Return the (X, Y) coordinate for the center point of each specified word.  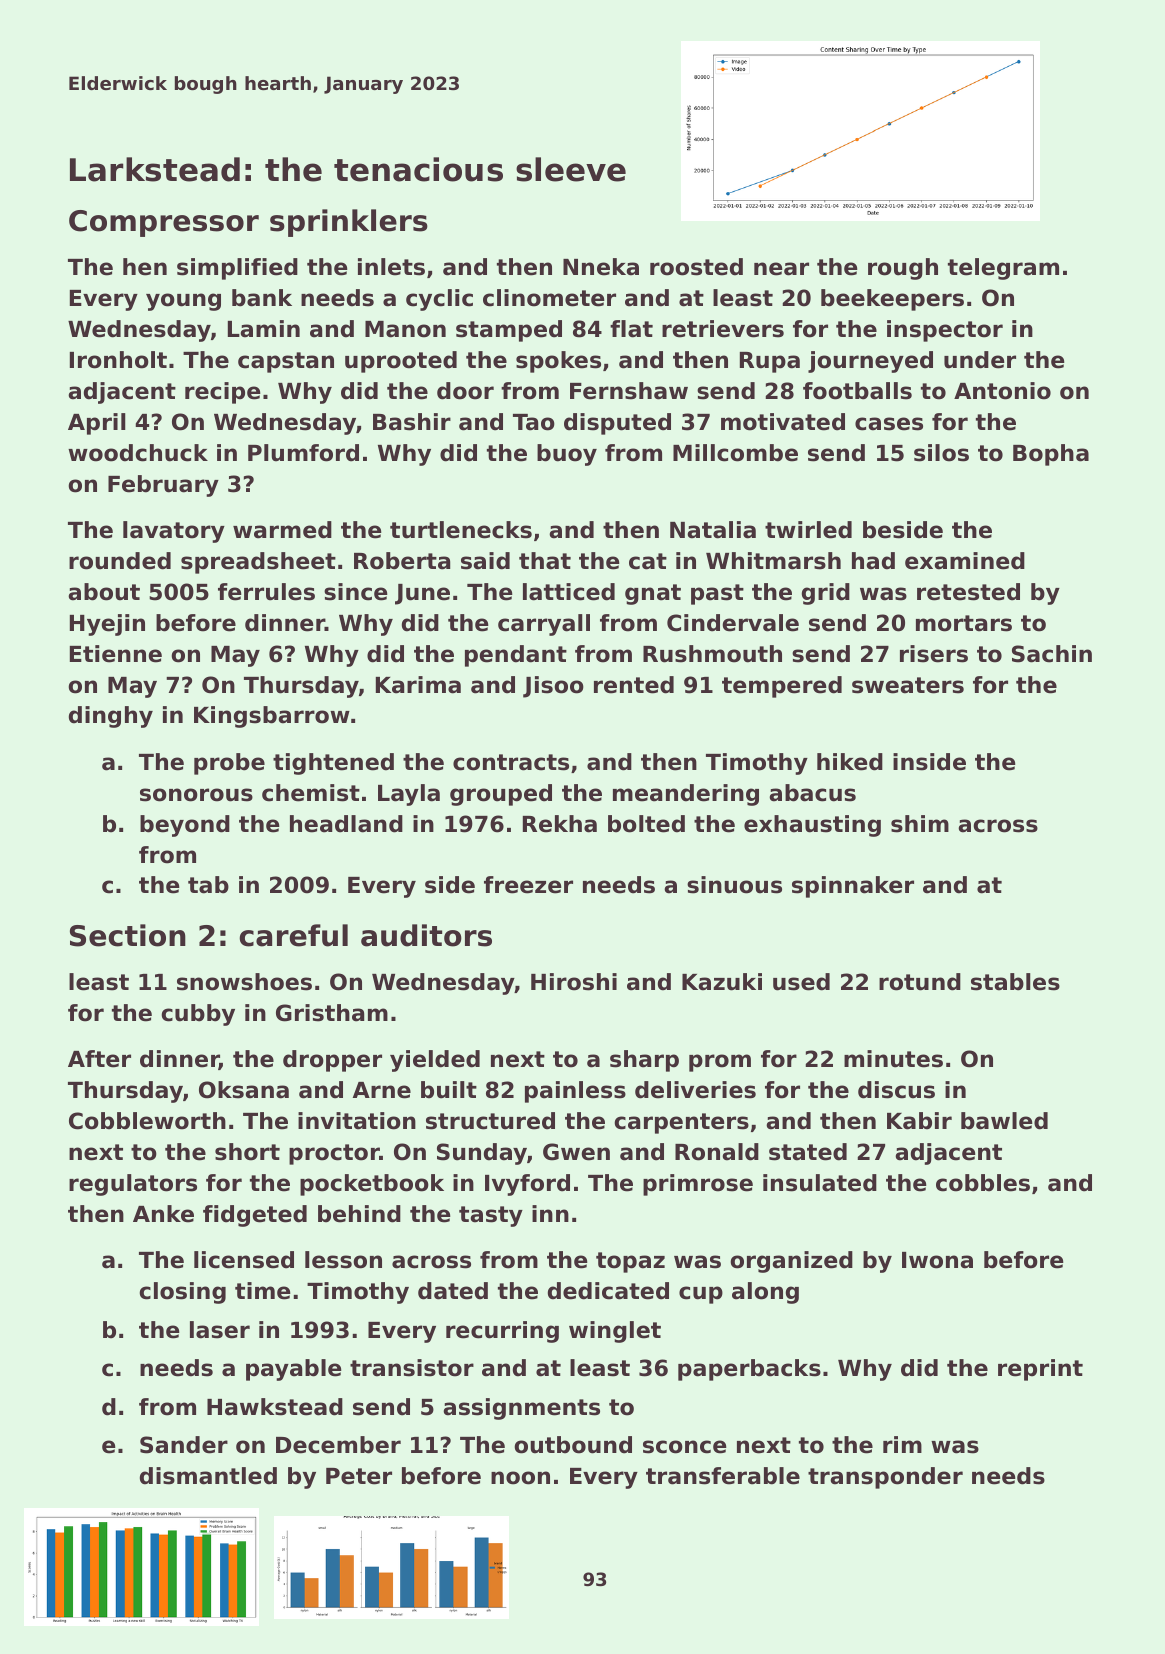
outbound (573, 1445)
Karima (418, 685)
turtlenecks (461, 530)
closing (182, 1293)
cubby (198, 1015)
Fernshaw (629, 391)
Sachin (1052, 654)
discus (896, 1090)
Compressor (164, 223)
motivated (783, 422)
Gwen (576, 1152)
